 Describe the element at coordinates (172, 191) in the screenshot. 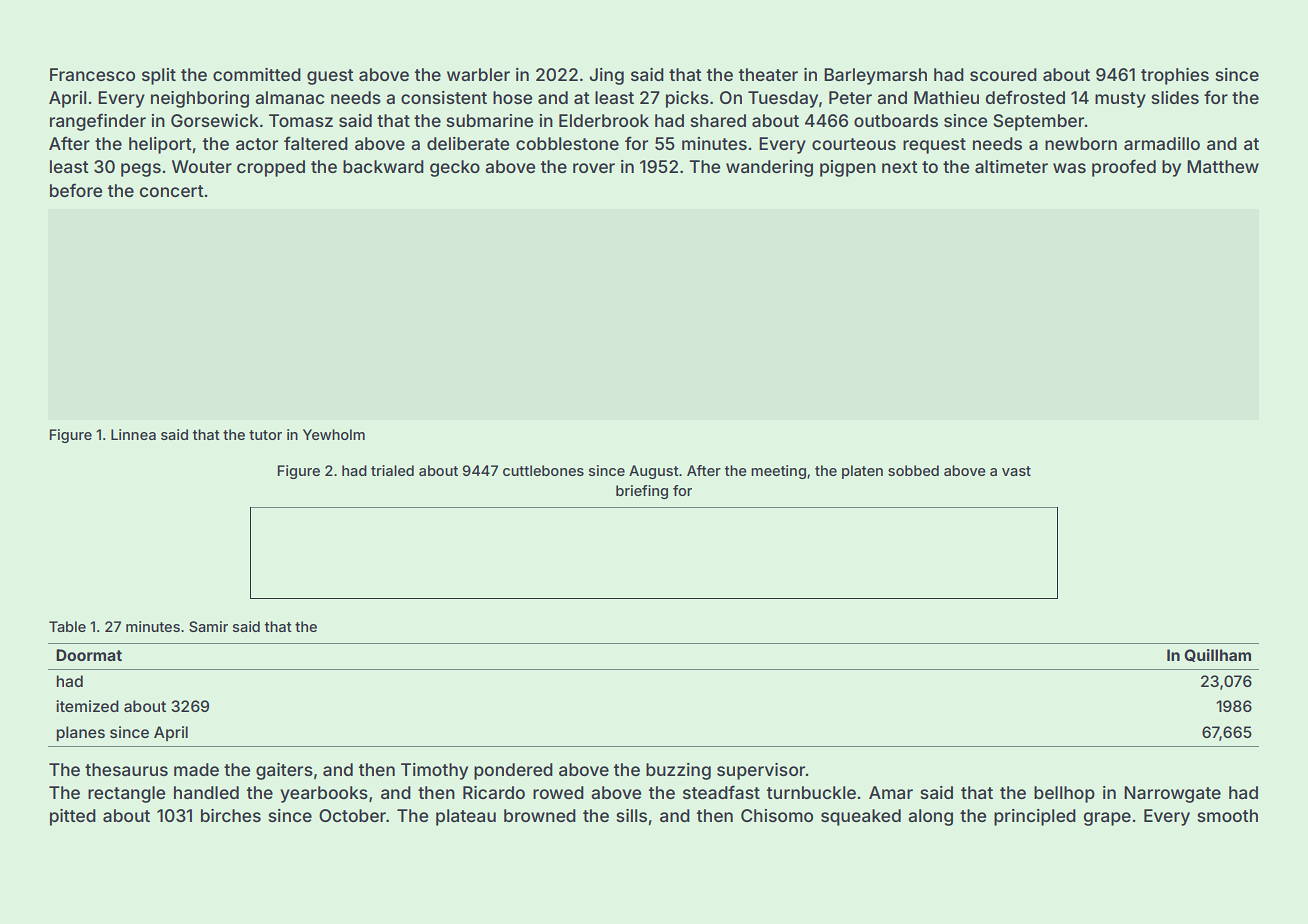

I see `concert` at that location.
